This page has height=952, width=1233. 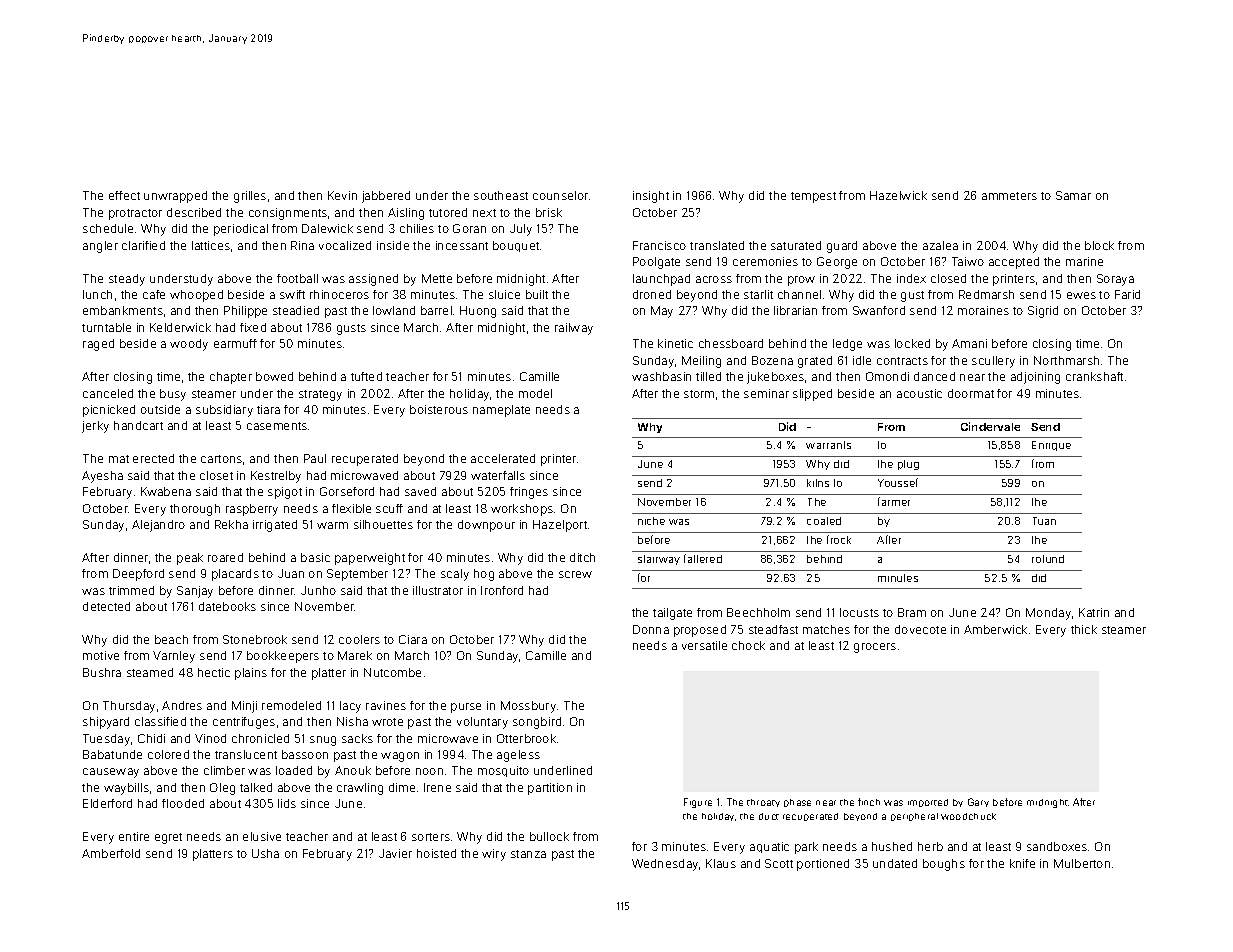 What do you see at coordinates (898, 195) in the page?
I see `Hazelwick` at bounding box center [898, 195].
